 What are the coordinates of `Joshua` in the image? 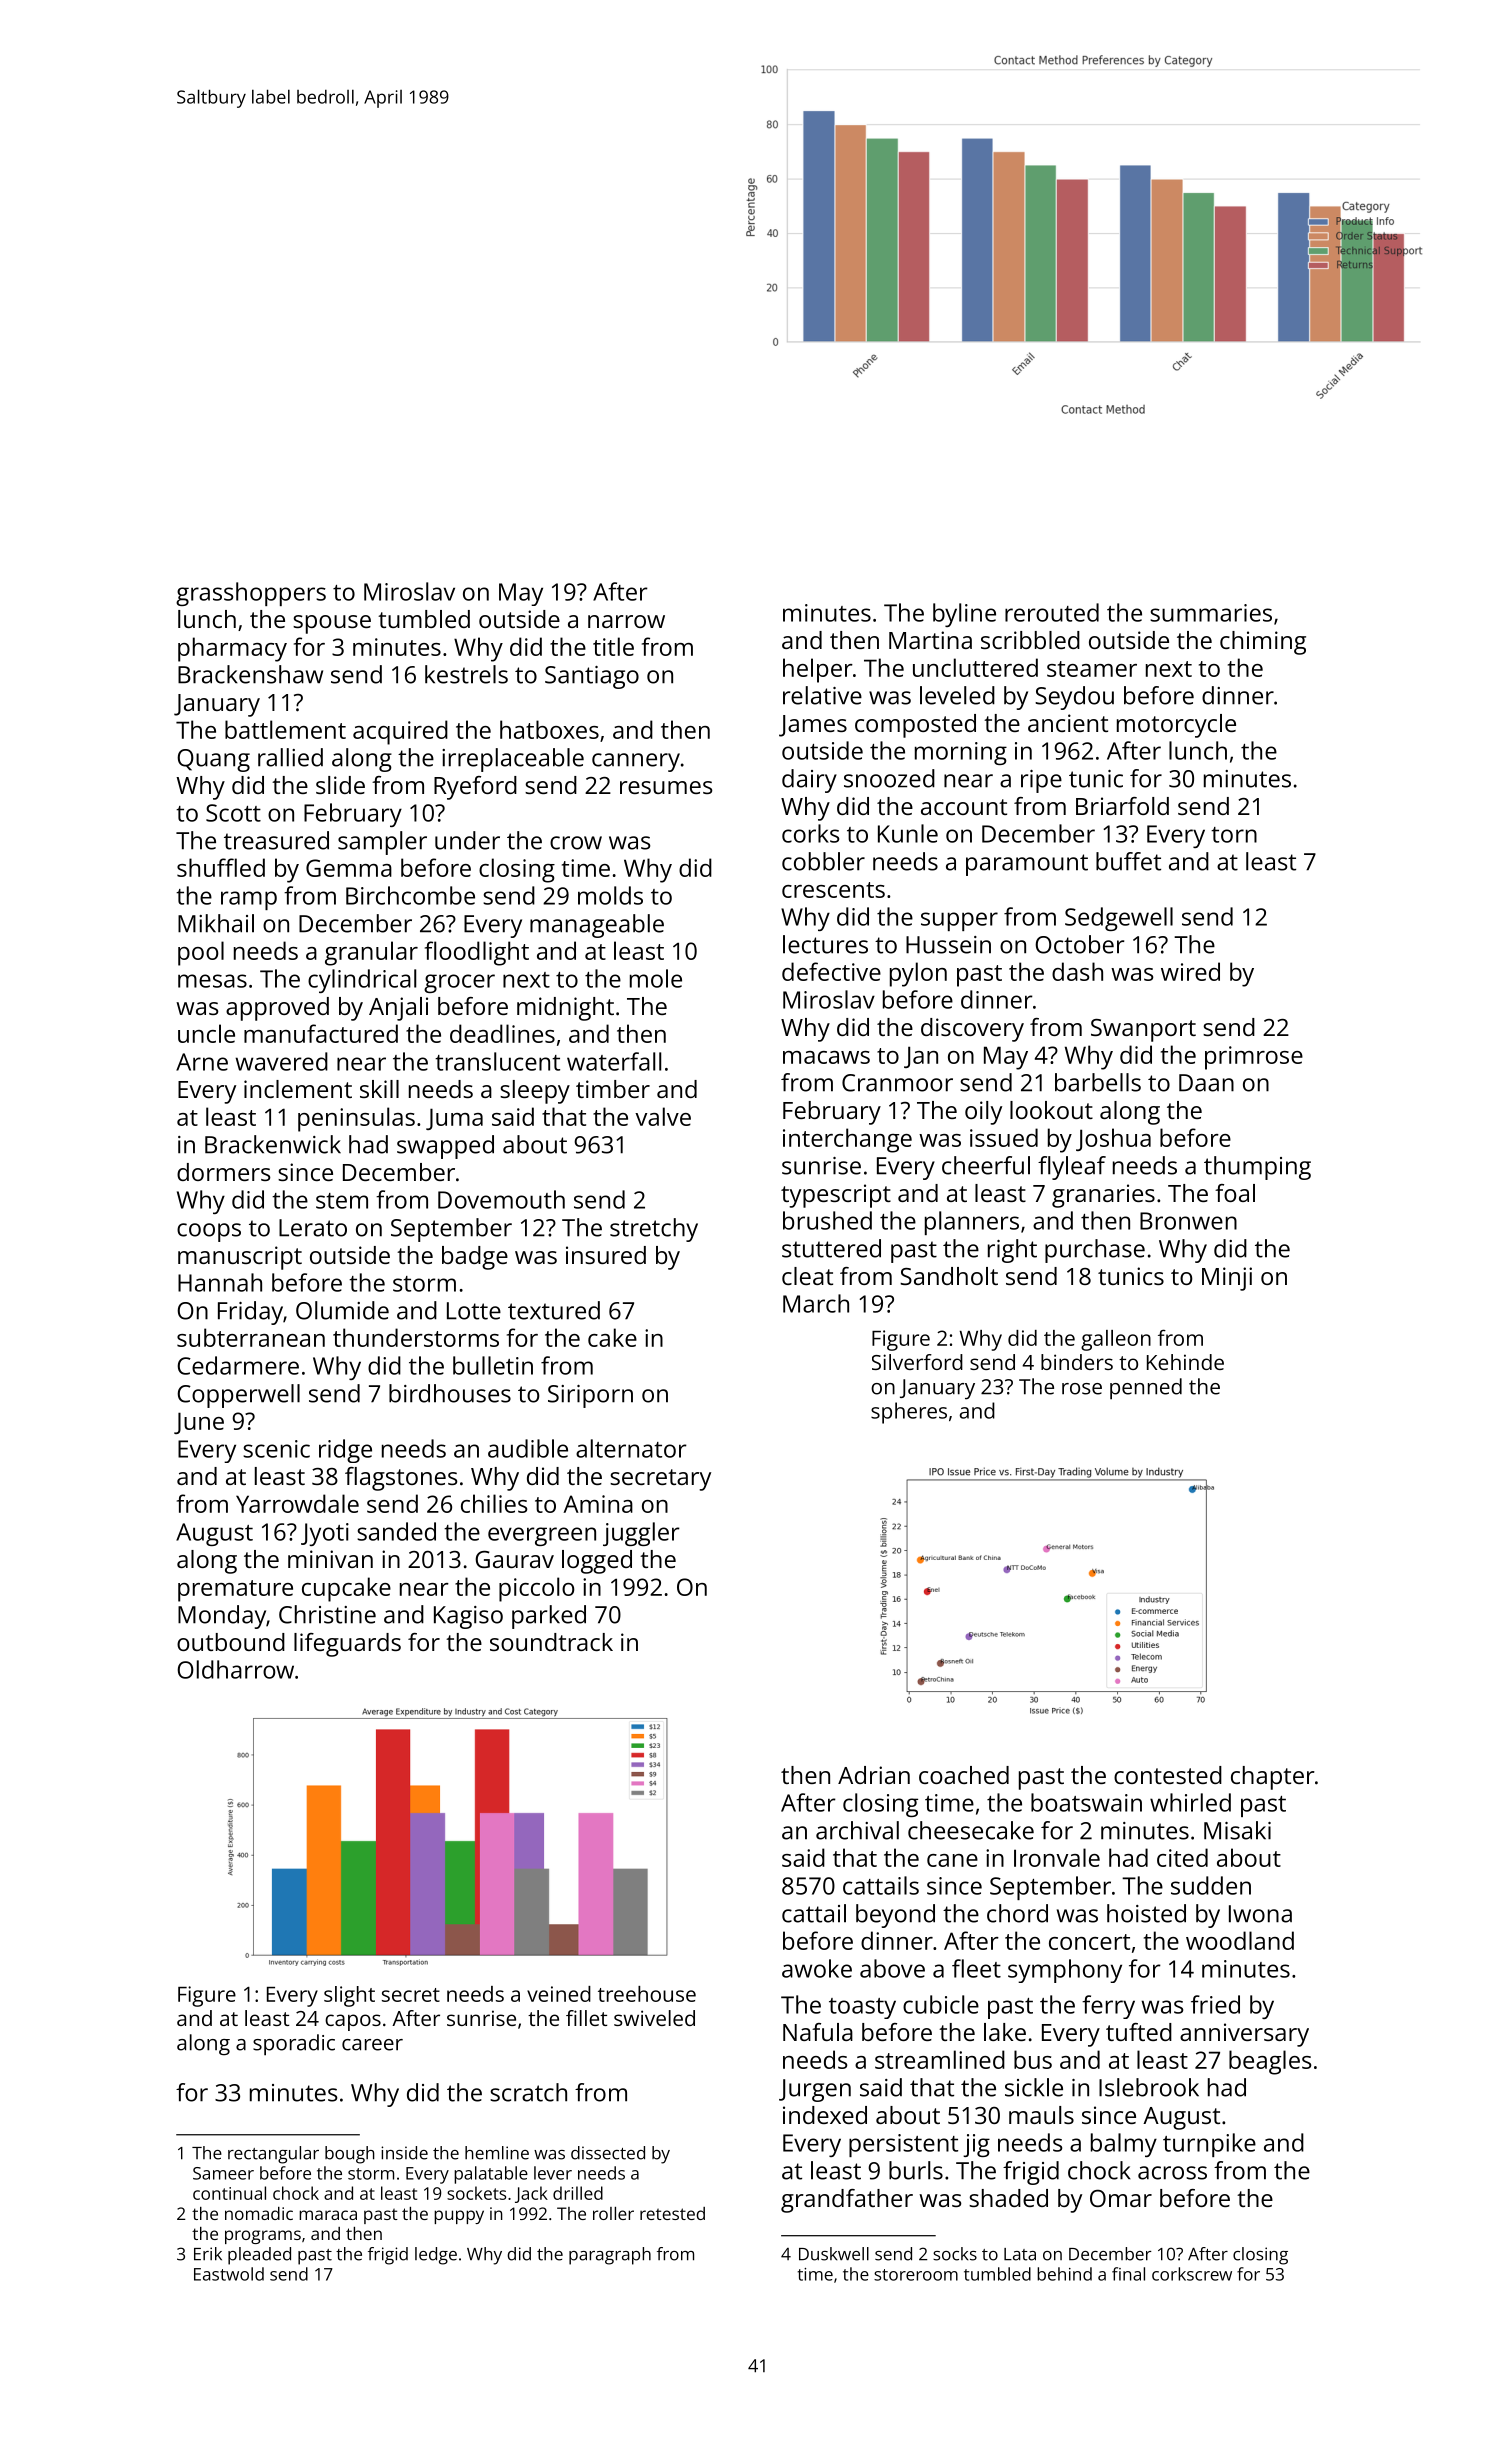 It's located at (1113, 1139).
